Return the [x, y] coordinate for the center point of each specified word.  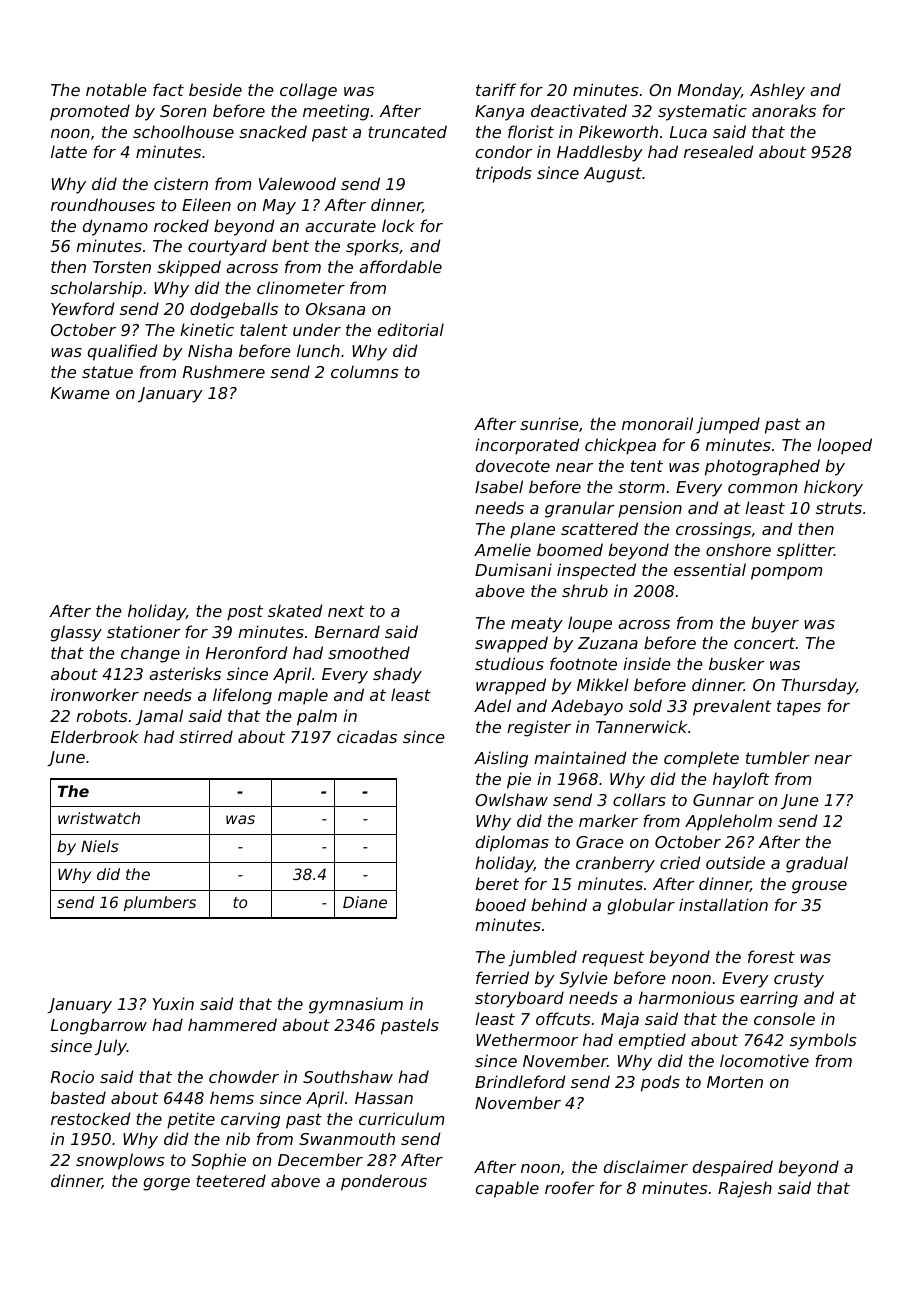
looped [844, 446]
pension [650, 509]
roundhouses [103, 204]
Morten [735, 1082]
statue [107, 372]
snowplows [120, 1161]
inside [647, 663]
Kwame [80, 393]
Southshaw [348, 1076]
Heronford [246, 652]
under [317, 329]
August [613, 175]
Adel [492, 705]
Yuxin [173, 1003]
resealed [718, 151]
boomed [570, 549]
